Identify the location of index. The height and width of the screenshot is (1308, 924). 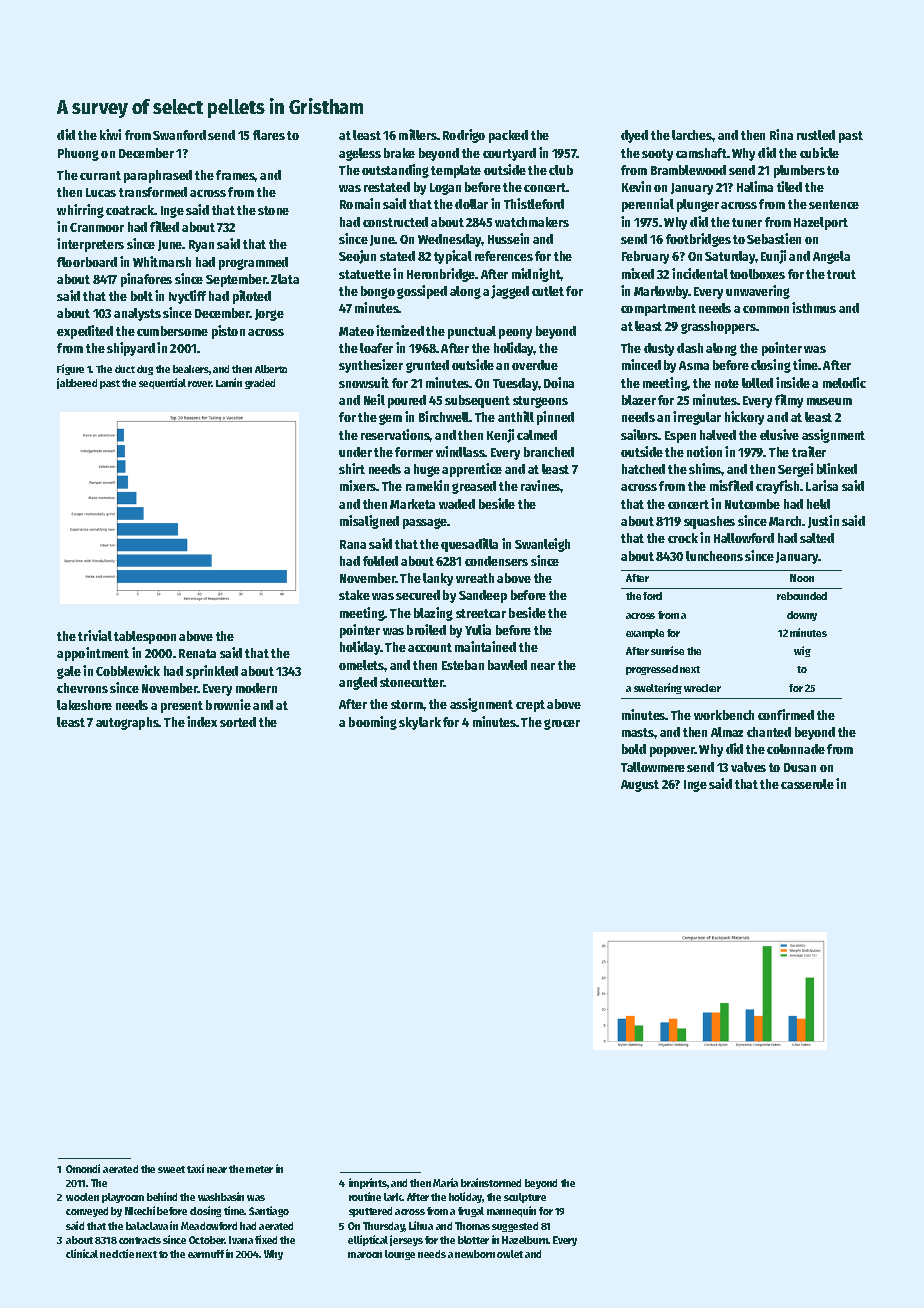
(202, 721).
